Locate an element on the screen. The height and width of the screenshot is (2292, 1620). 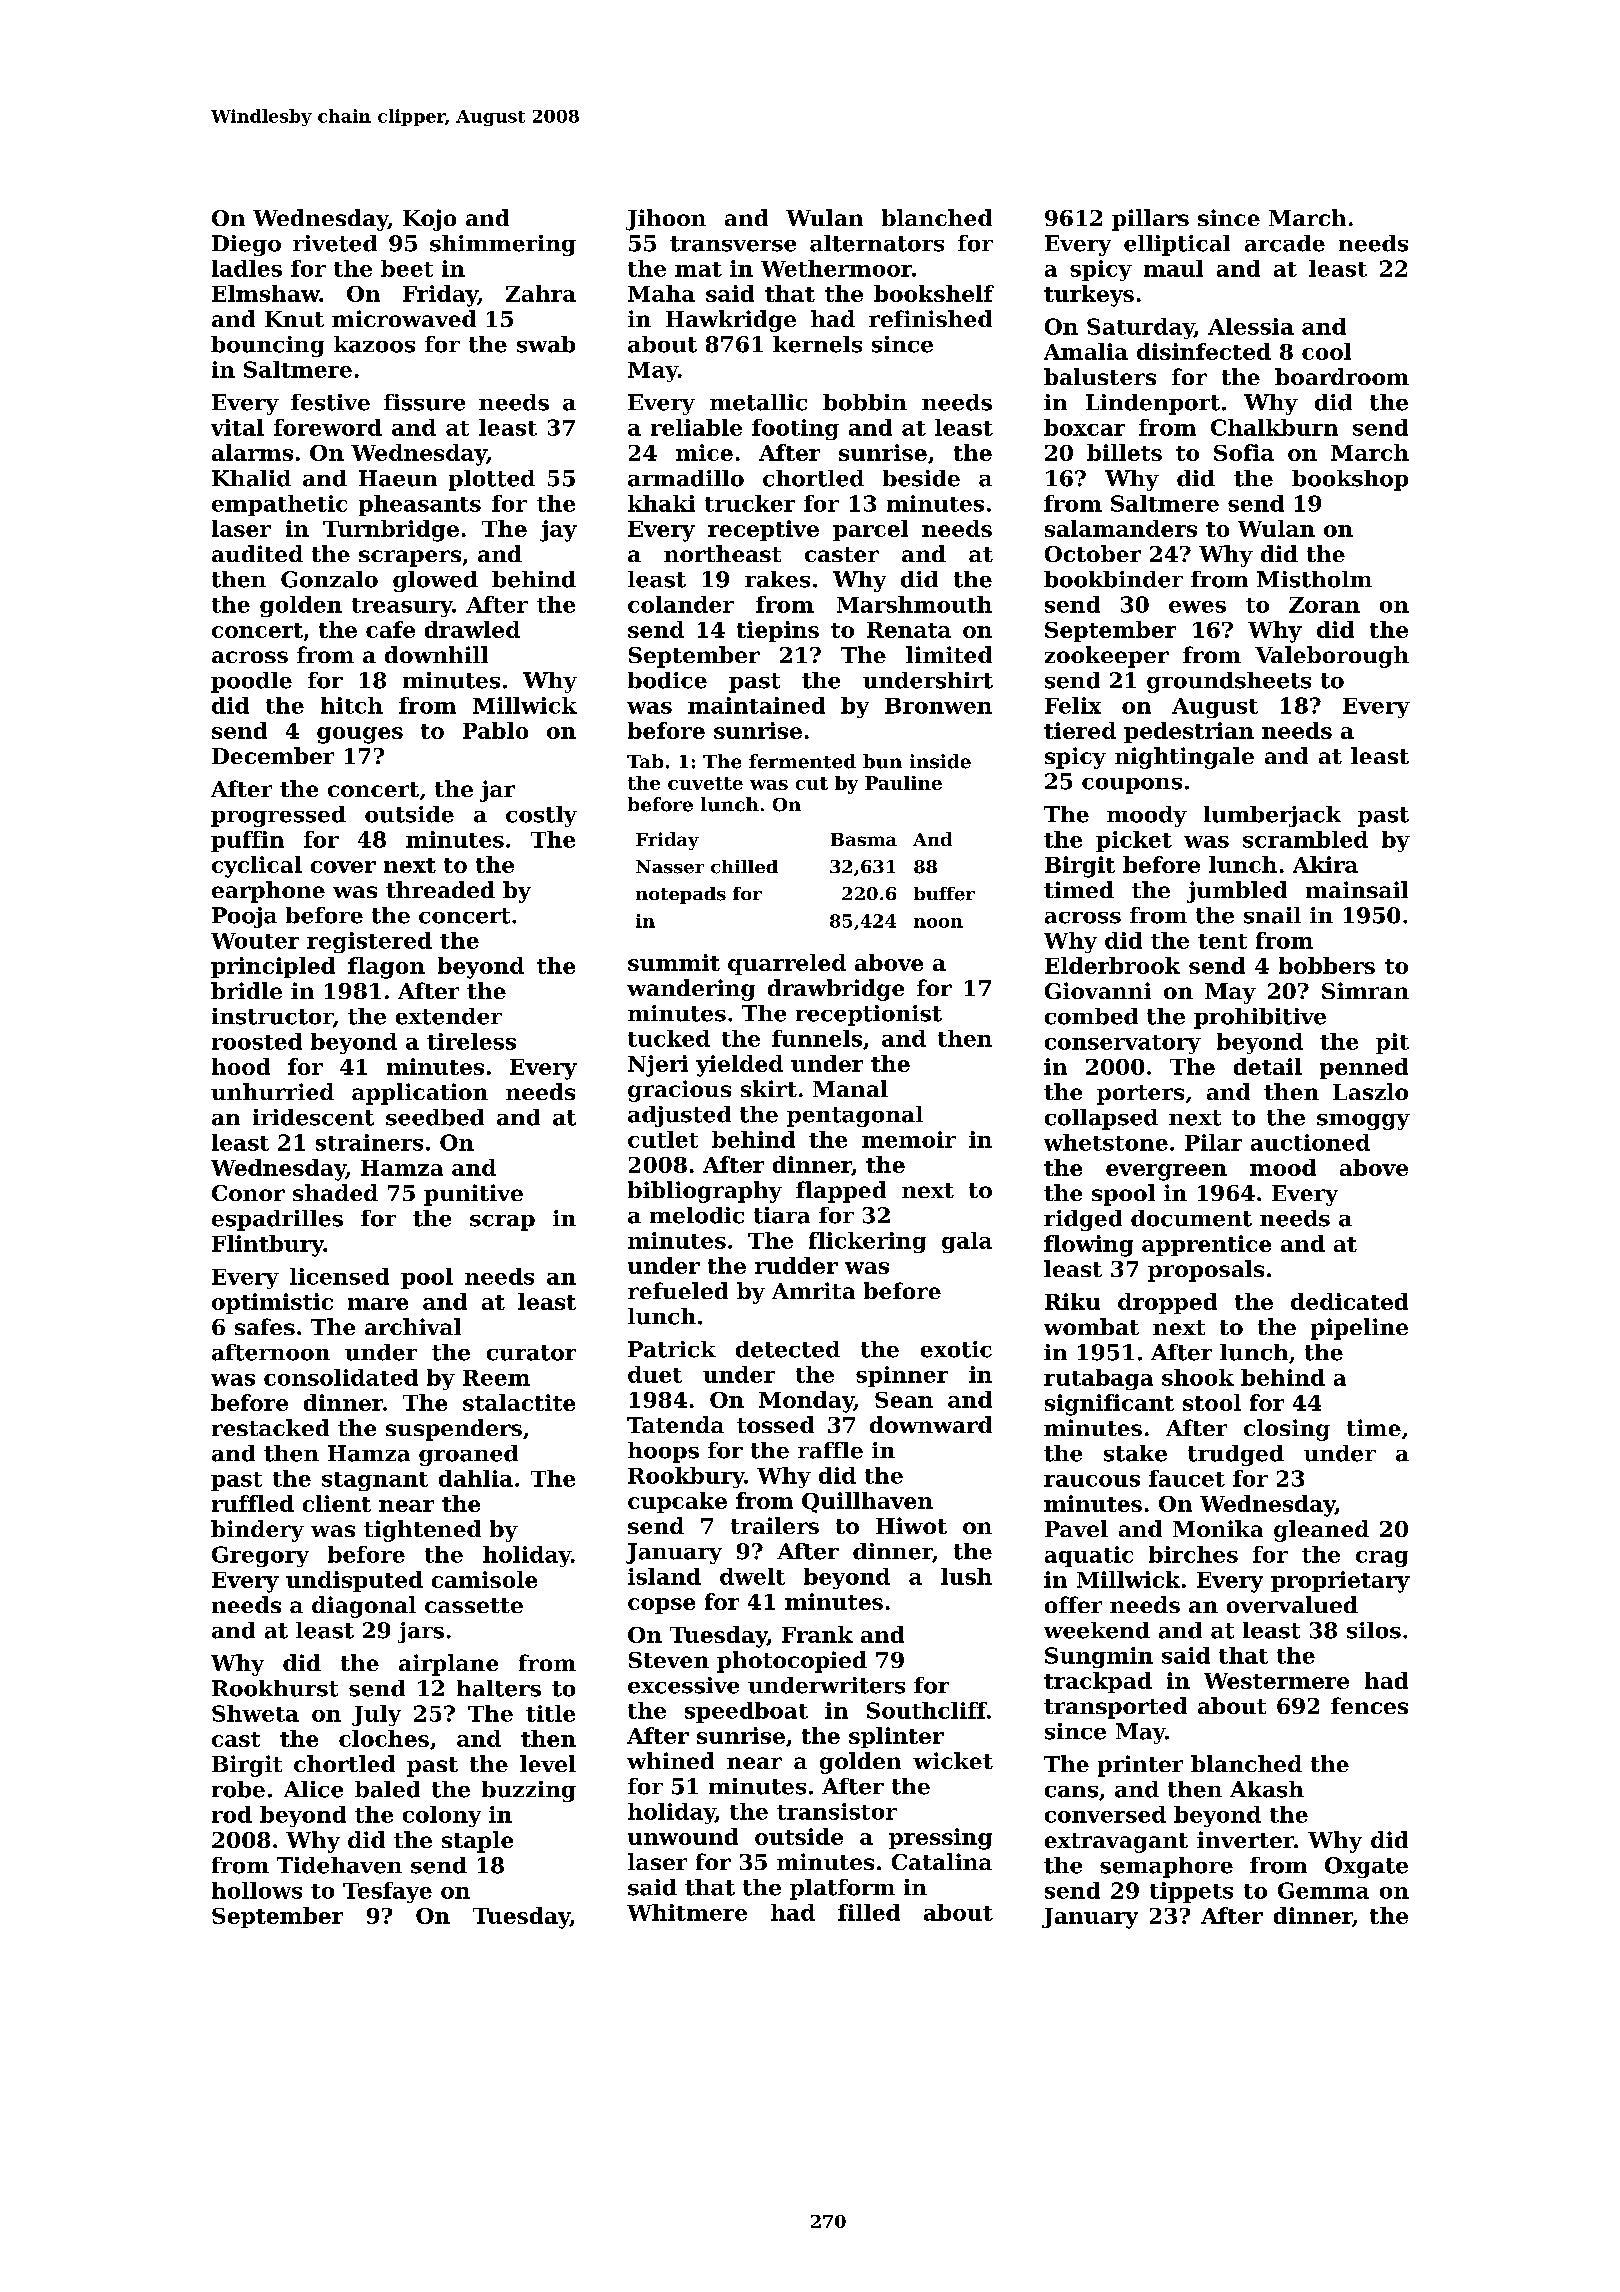
receptionist is located at coordinates (869, 1015).
